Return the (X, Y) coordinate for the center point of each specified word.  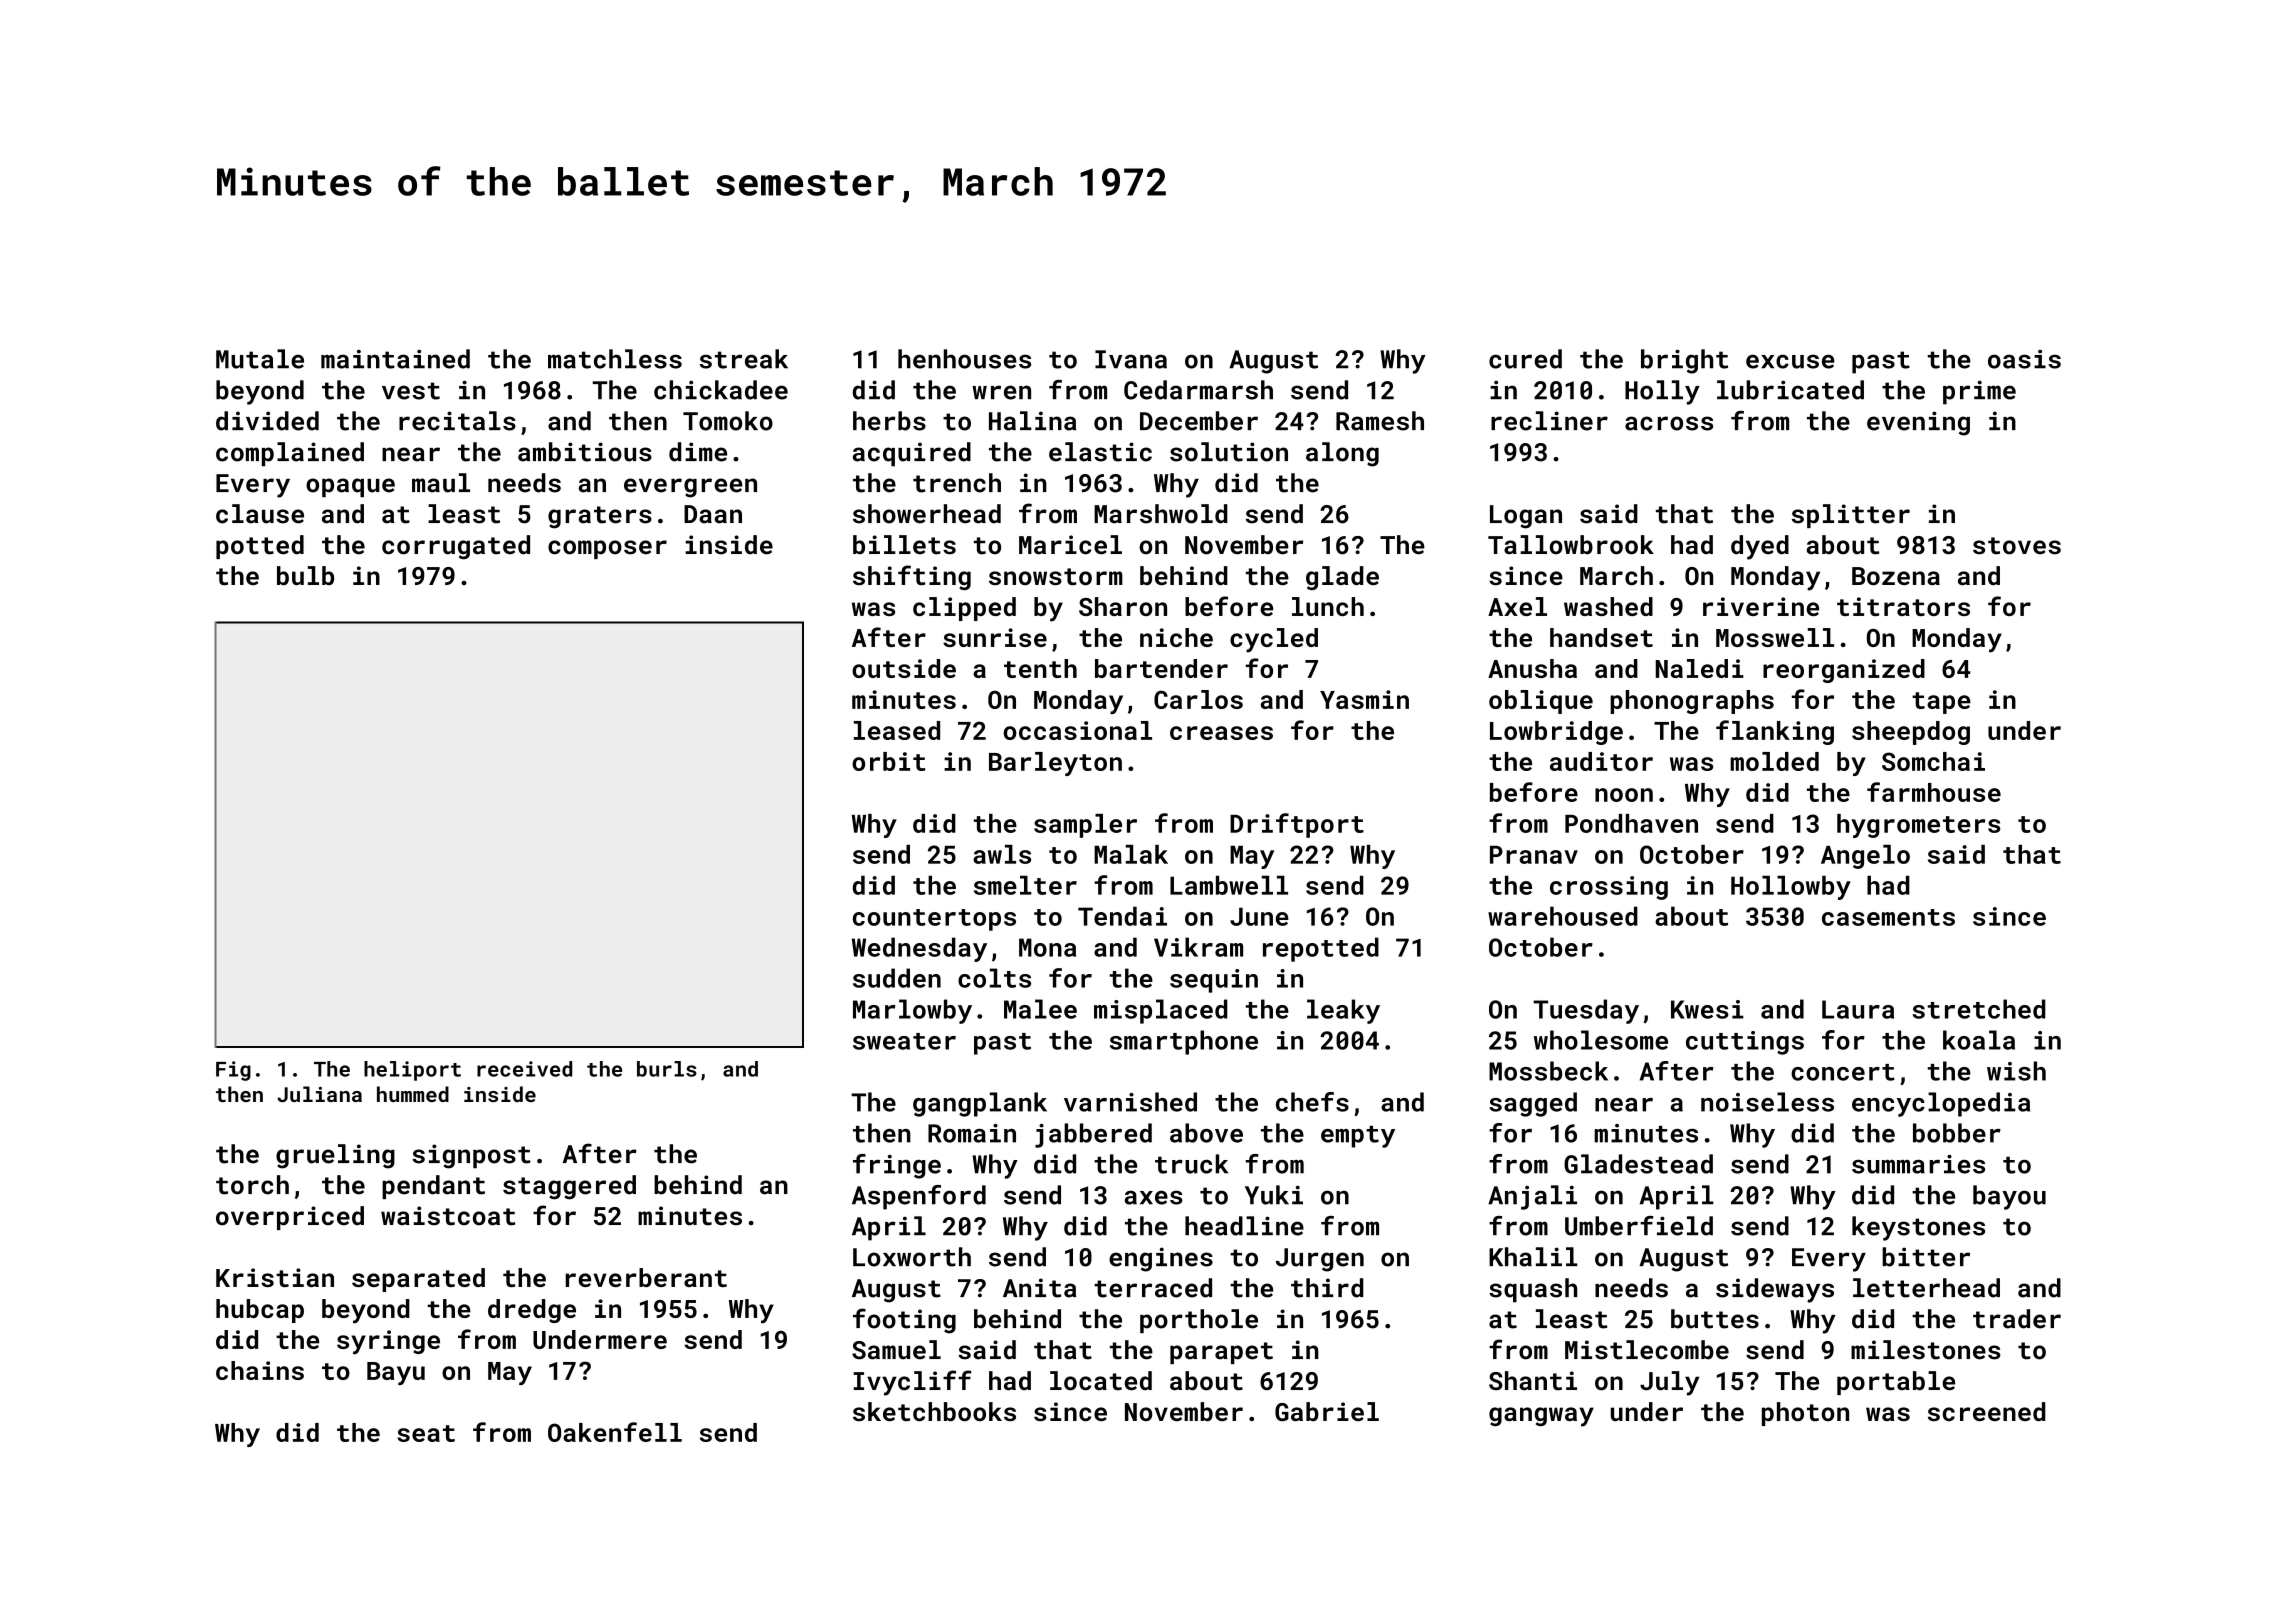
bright (1684, 361)
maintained (395, 359)
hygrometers (1919, 826)
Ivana (1131, 359)
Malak (1131, 854)
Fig (233, 1071)
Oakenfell (615, 1432)
